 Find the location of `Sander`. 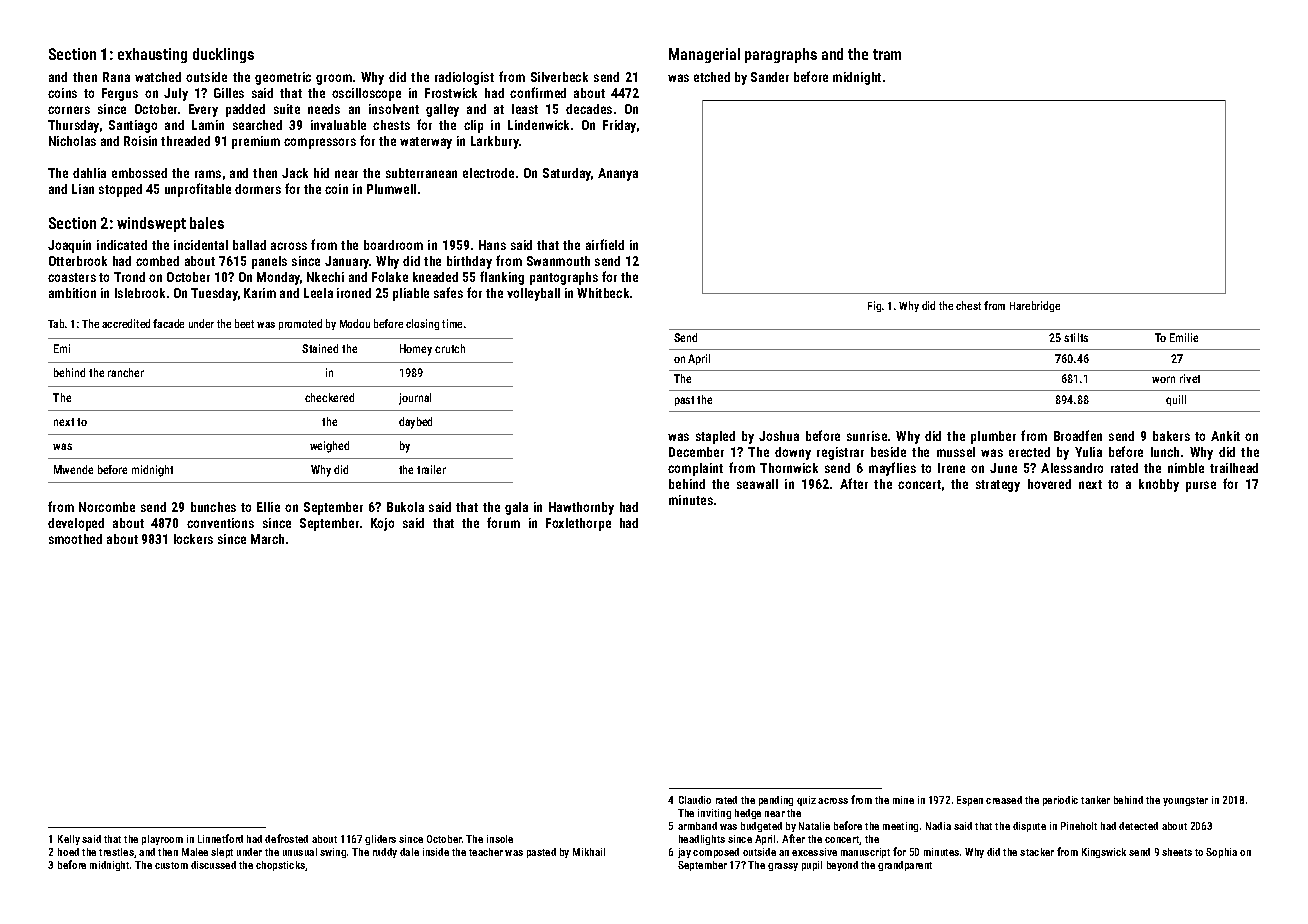

Sander is located at coordinates (770, 77).
